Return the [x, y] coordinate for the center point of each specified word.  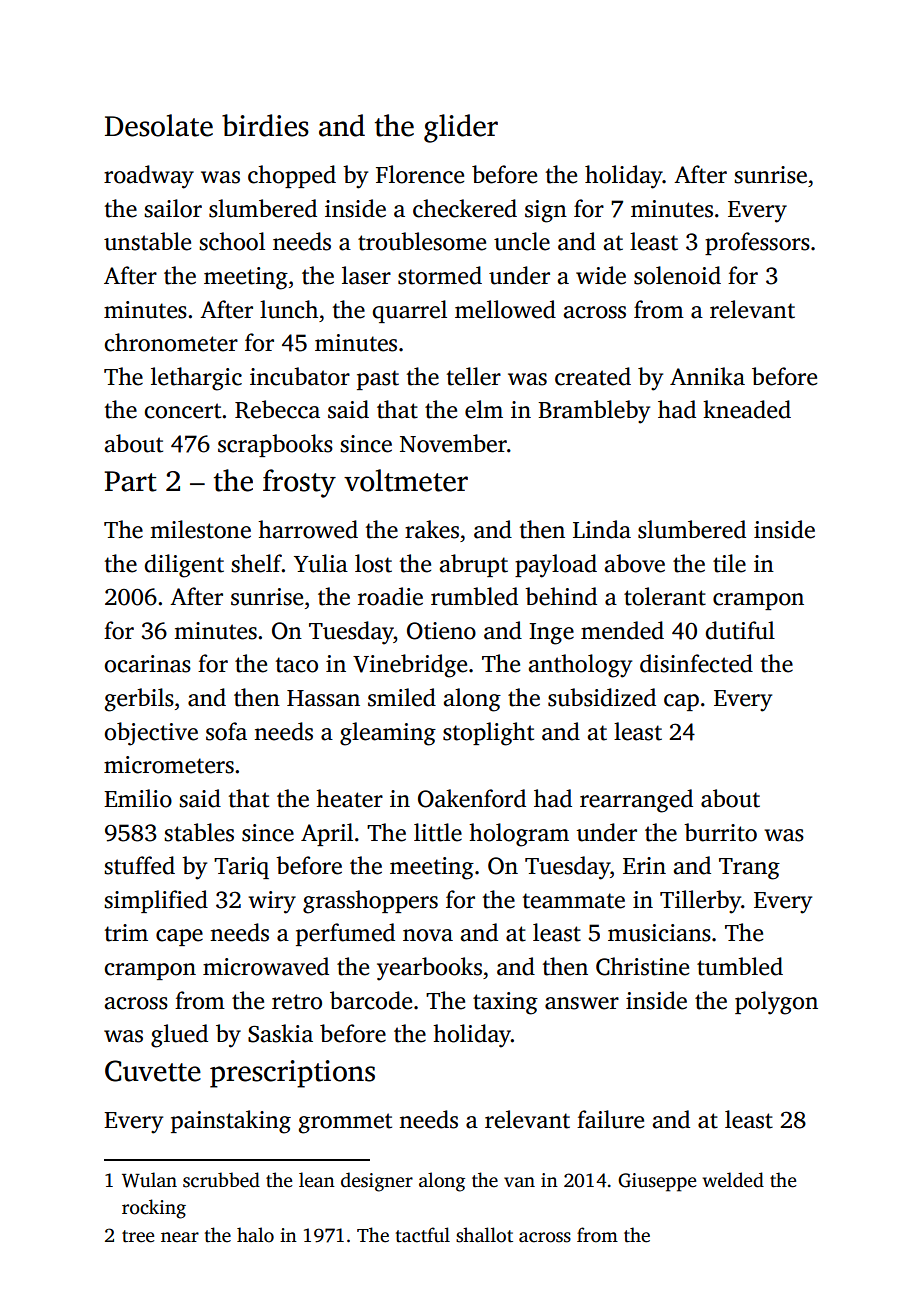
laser [366, 275]
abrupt [474, 565]
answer [582, 1003]
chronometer [171, 342]
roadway [149, 177]
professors [757, 243]
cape [179, 937]
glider [461, 128]
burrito [720, 832]
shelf [256, 563]
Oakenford [472, 798]
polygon [776, 1003]
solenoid [677, 275]
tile [729, 563]
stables [199, 832]
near [180, 1237]
